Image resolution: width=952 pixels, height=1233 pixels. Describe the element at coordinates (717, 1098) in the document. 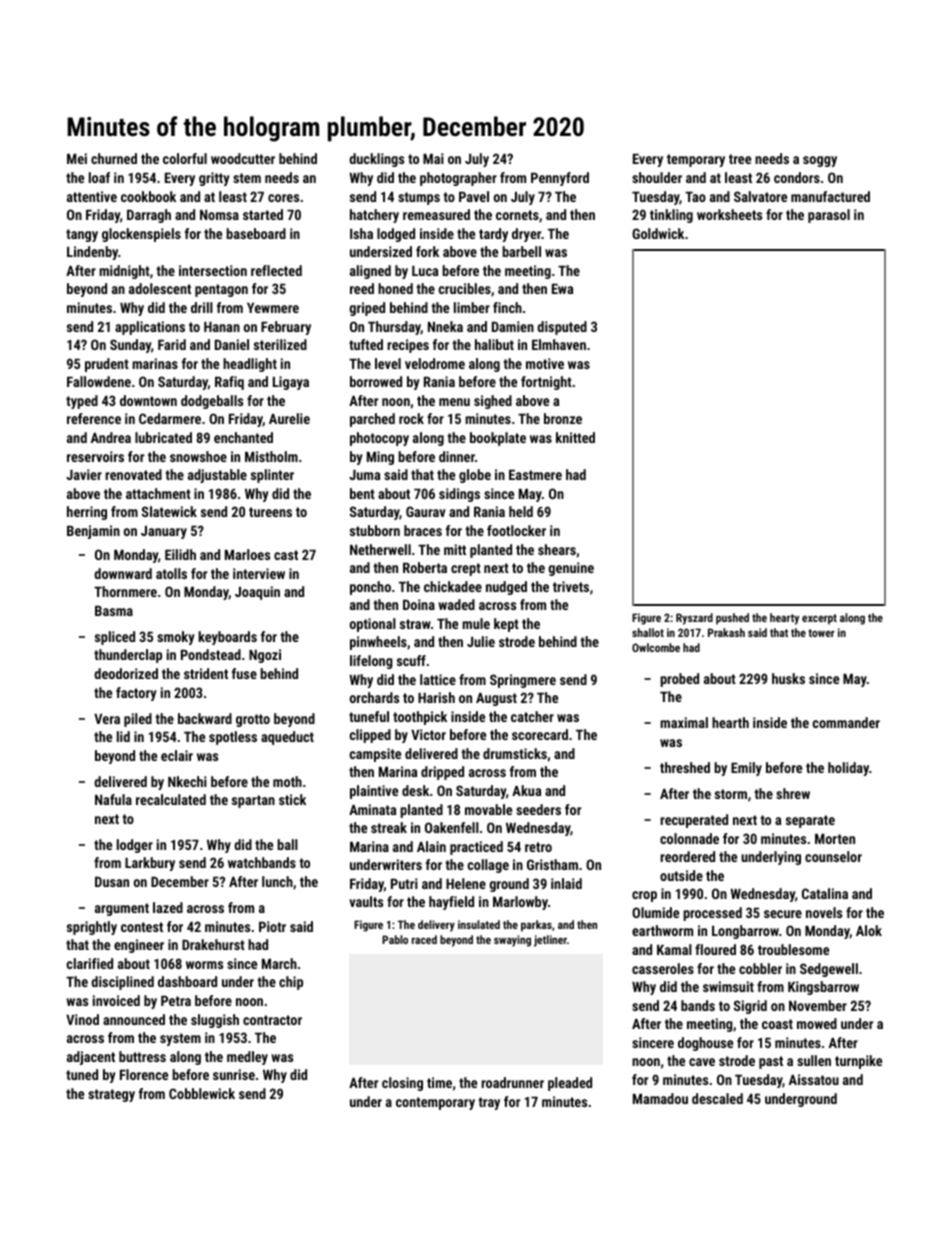

I see `descaled` at that location.
